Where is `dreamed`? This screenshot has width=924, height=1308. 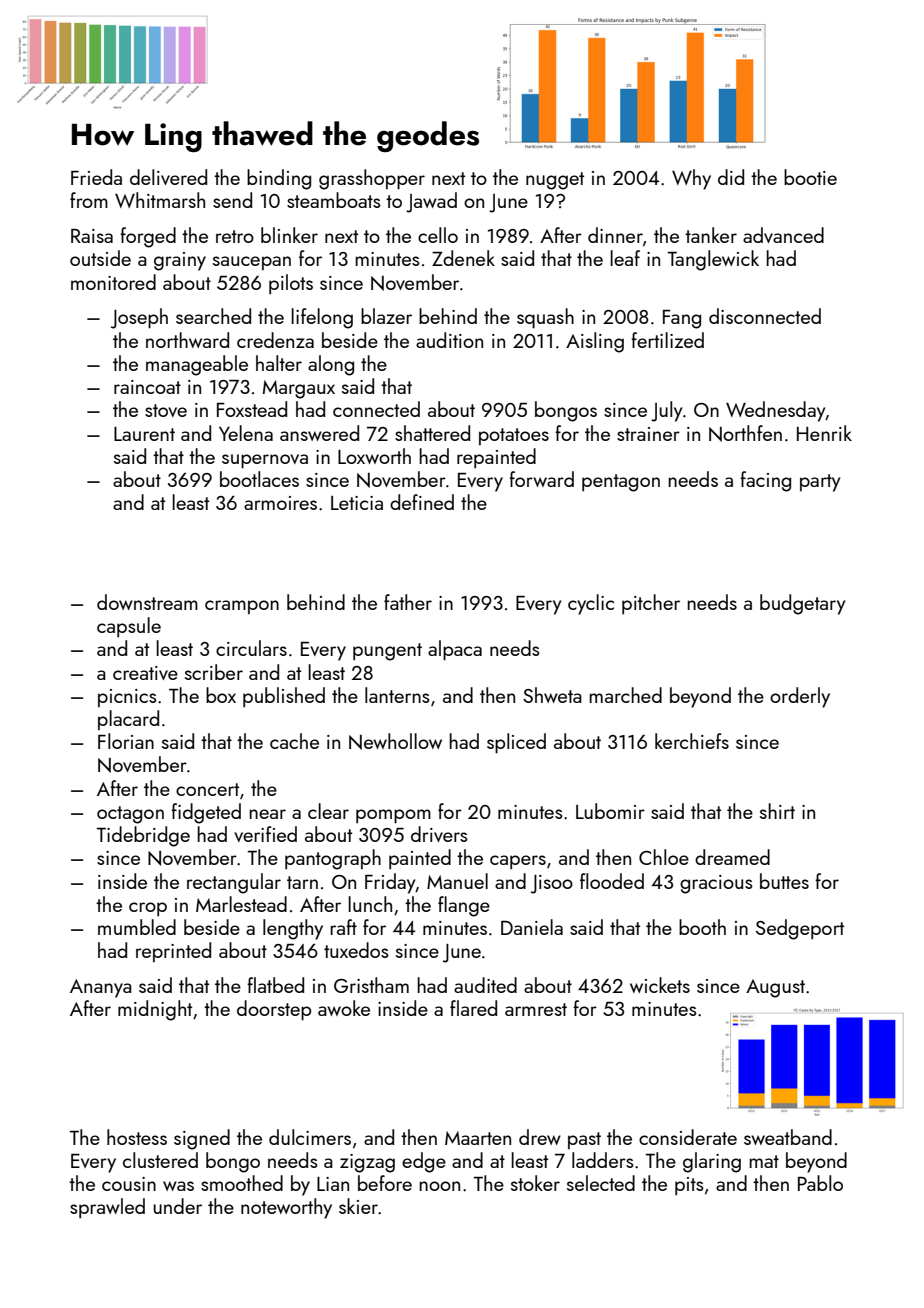 dreamed is located at coordinates (732, 857).
